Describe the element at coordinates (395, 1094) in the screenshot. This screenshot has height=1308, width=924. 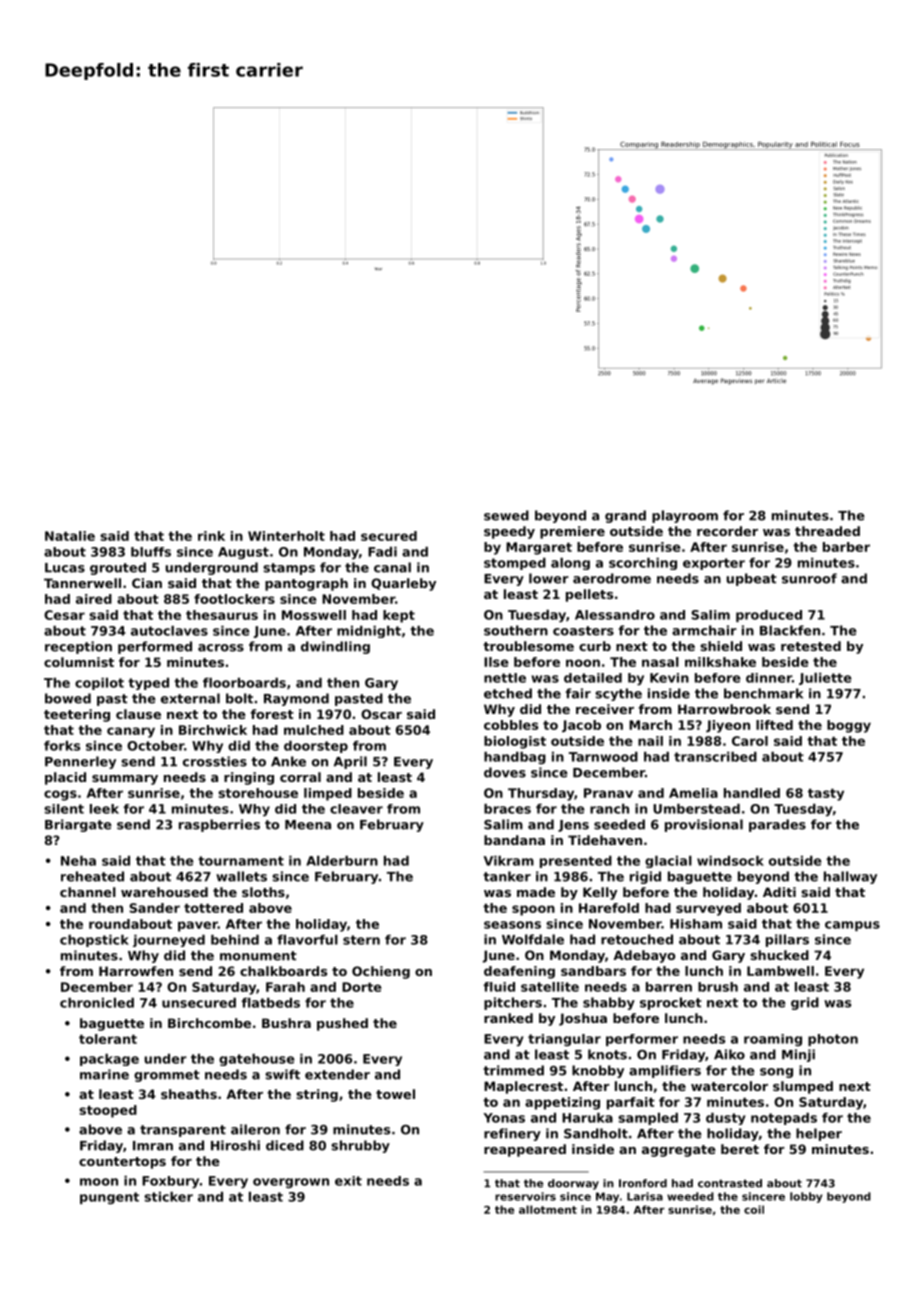
I see `towel` at that location.
